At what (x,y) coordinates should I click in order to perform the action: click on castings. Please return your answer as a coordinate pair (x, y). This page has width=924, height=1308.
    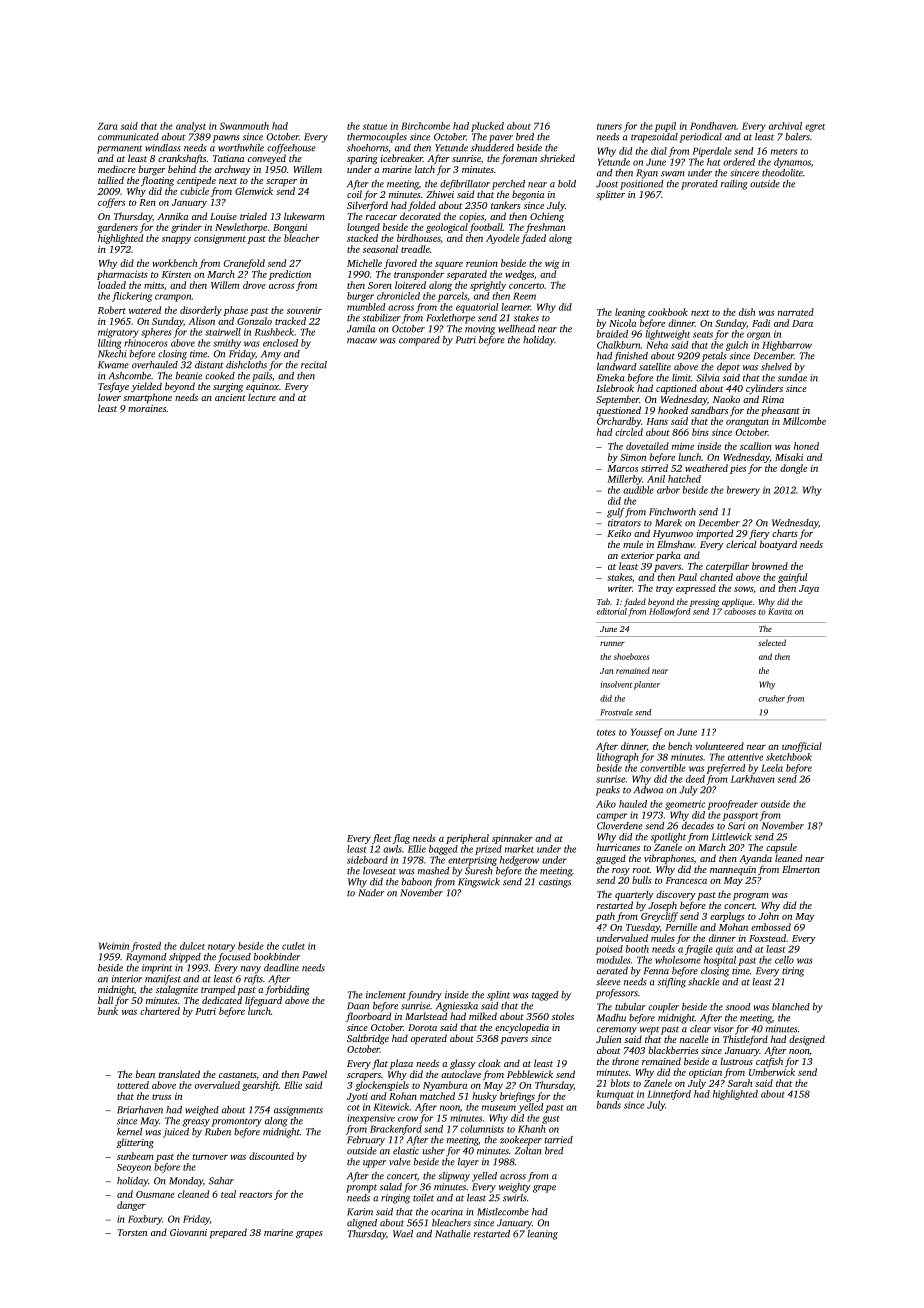
    Looking at the image, I should click on (555, 883).
